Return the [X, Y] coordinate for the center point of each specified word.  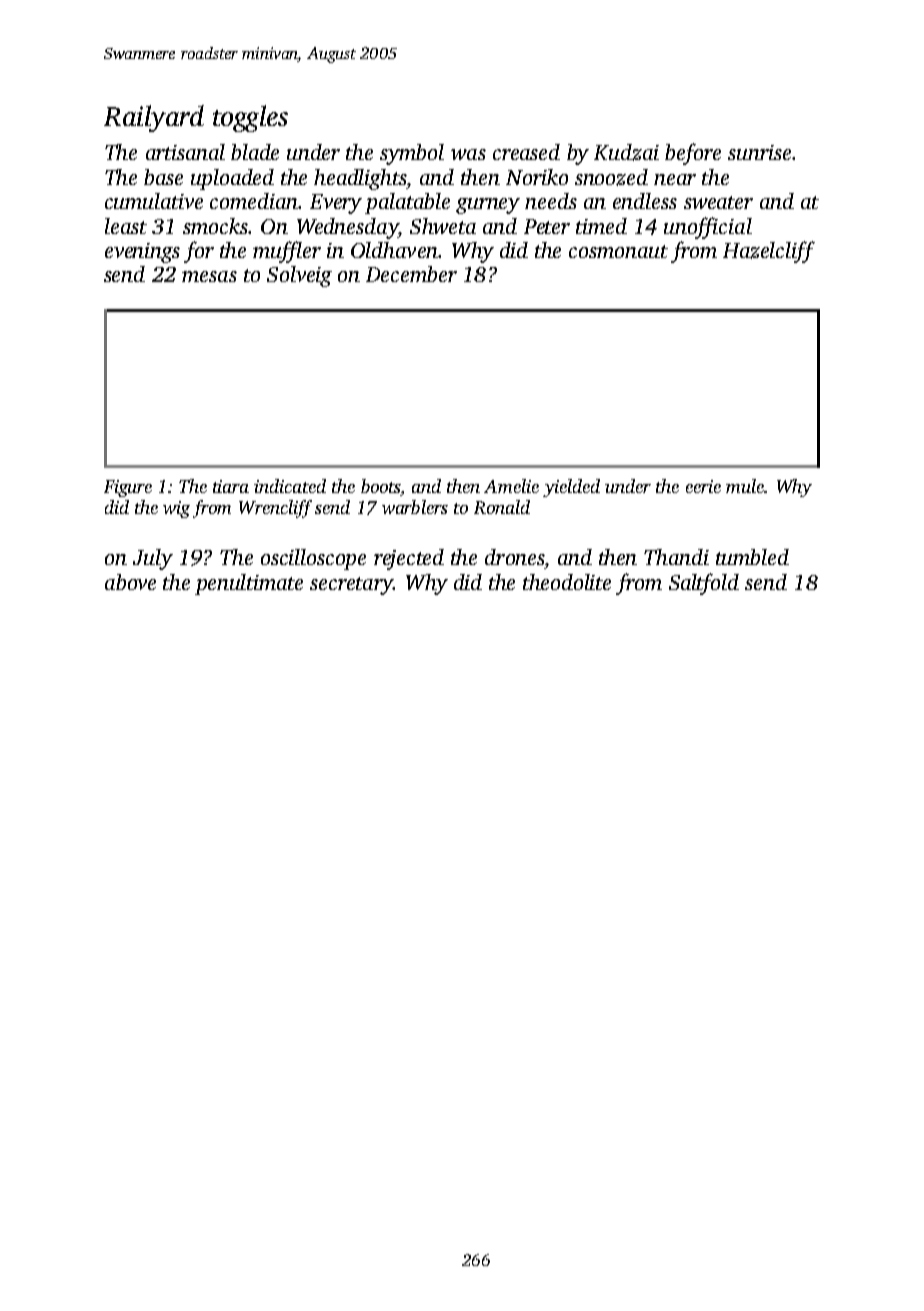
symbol [412, 154]
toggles [250, 118]
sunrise [759, 152]
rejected [409, 559]
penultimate [249, 584]
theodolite [567, 582]
